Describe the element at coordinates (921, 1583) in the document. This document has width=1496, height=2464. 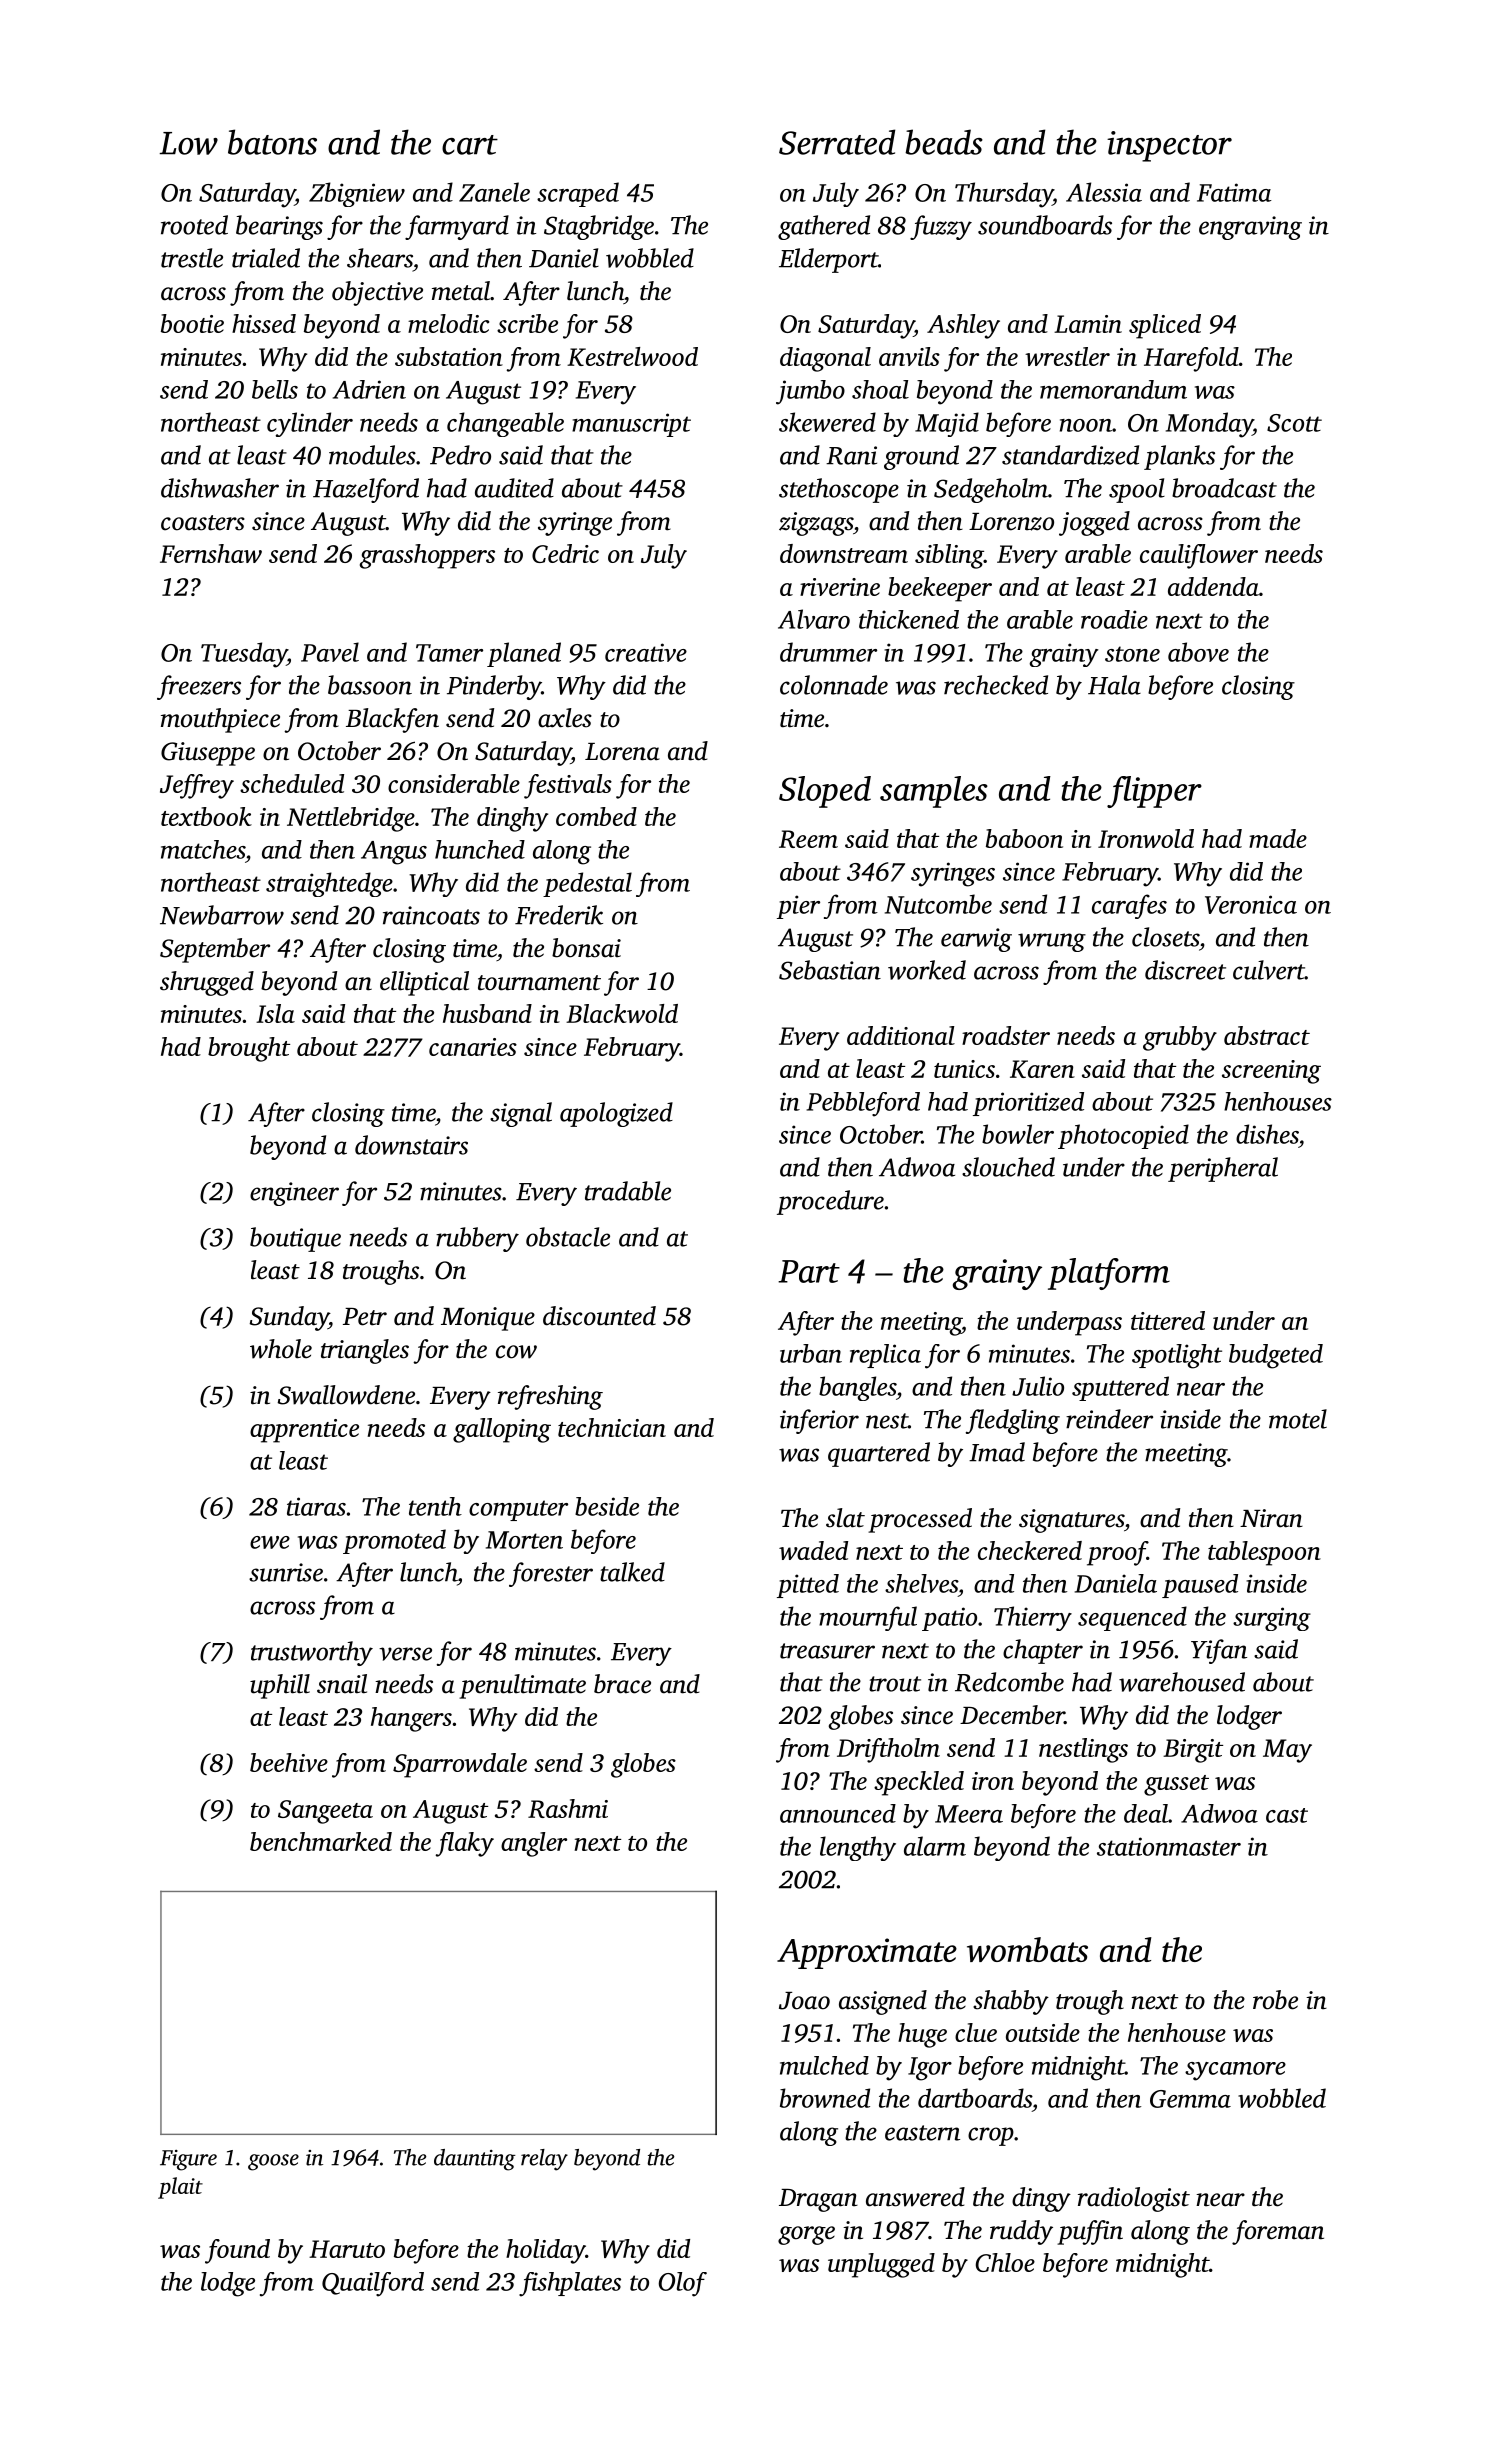
I see `shelves` at that location.
